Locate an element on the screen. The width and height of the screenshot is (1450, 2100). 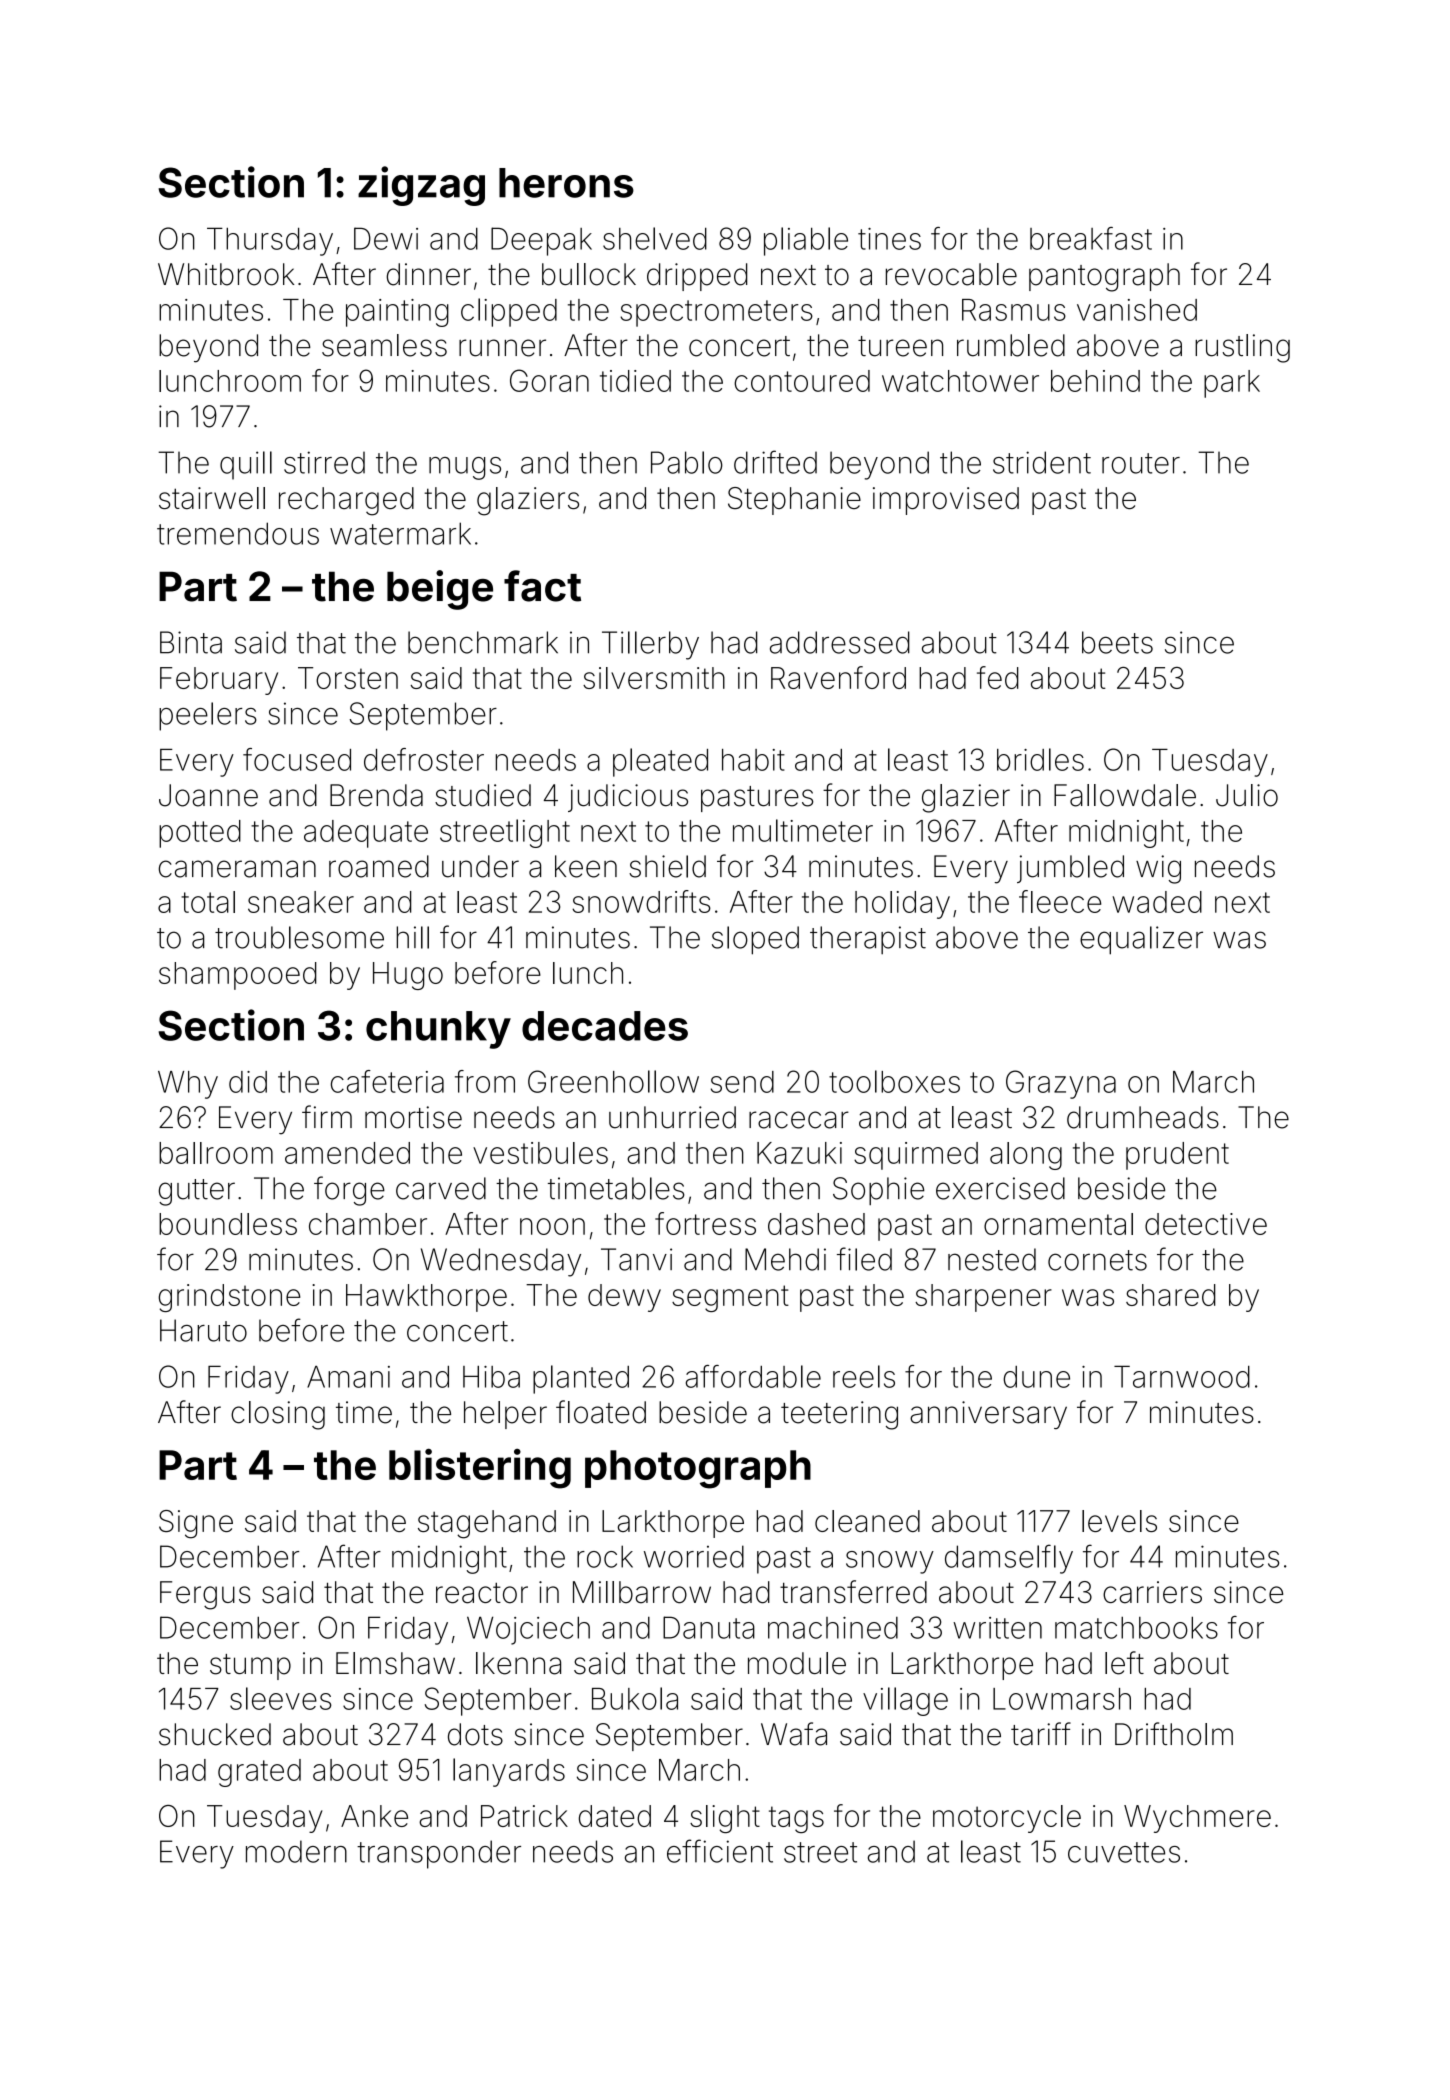
reels is located at coordinates (864, 1376).
